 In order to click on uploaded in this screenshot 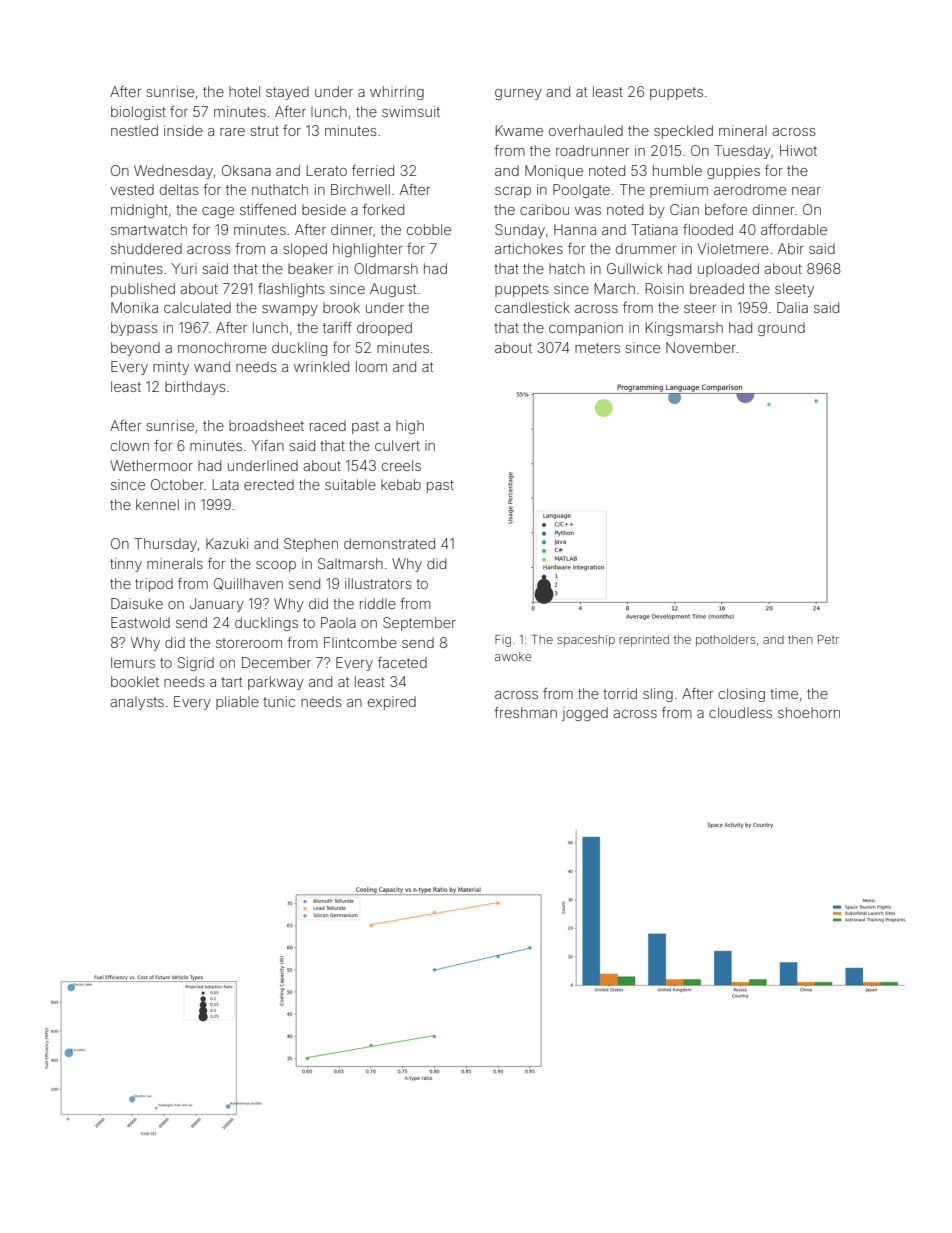, I will do `click(728, 270)`.
